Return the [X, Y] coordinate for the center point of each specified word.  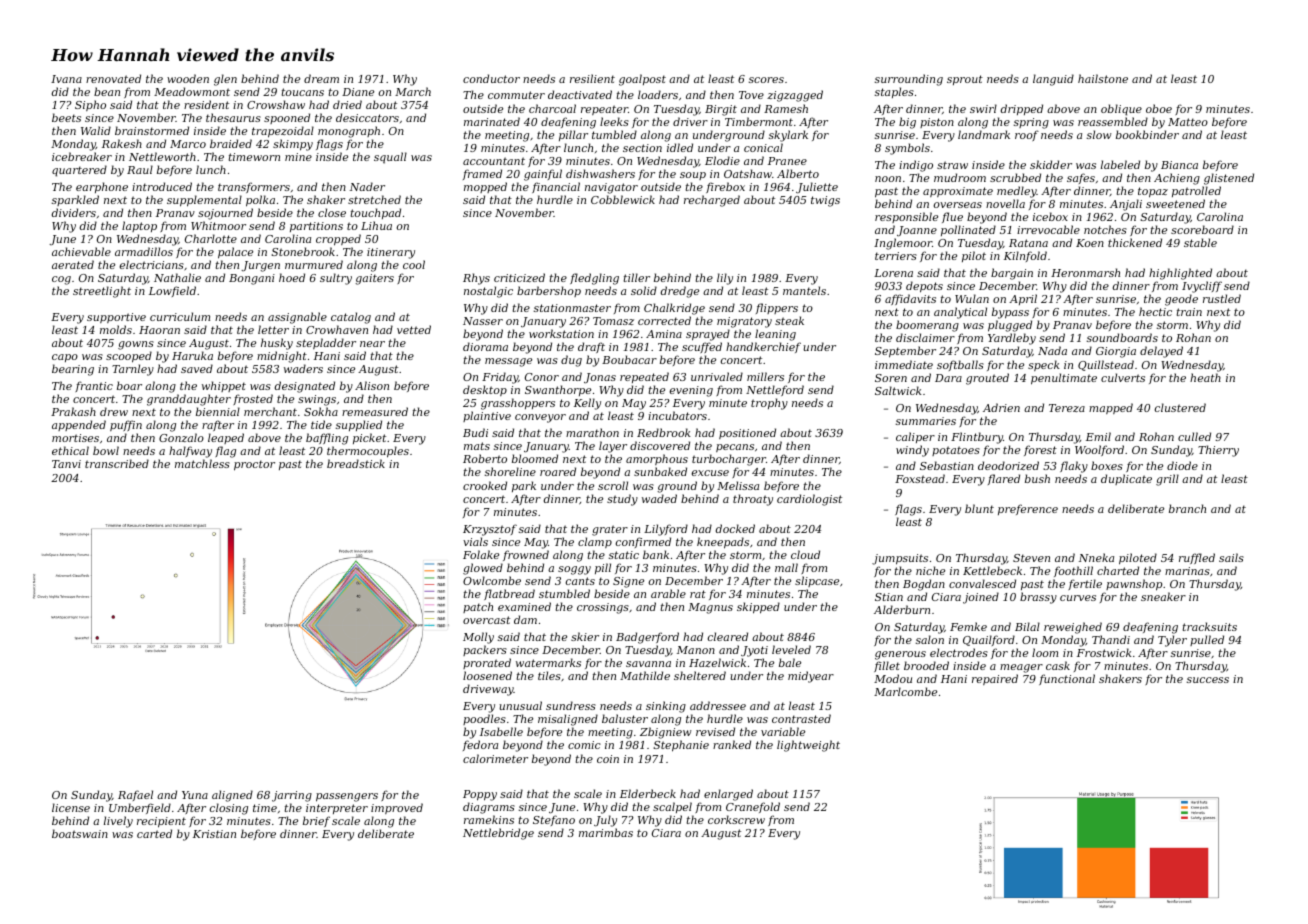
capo [65, 358]
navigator [611, 188]
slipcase [817, 581]
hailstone [1103, 78]
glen [225, 80]
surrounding [909, 80]
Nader [367, 186]
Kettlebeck [992, 570]
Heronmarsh [1085, 272]
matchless [202, 463]
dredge [680, 292]
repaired [995, 679]
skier [585, 636]
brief [316, 821]
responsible [906, 217]
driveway [488, 690]
